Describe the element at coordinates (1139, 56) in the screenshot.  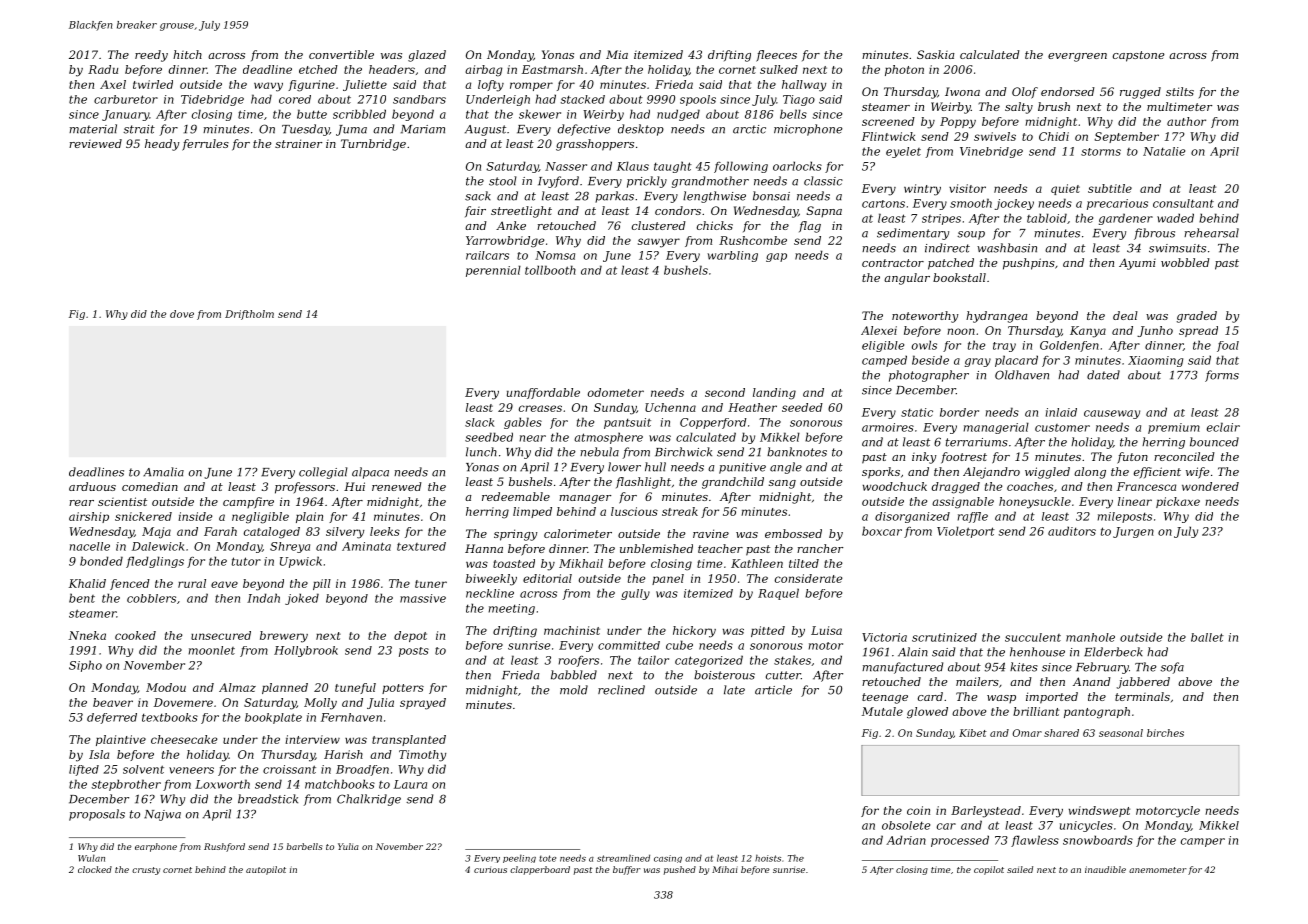
I see `capstone` at that location.
